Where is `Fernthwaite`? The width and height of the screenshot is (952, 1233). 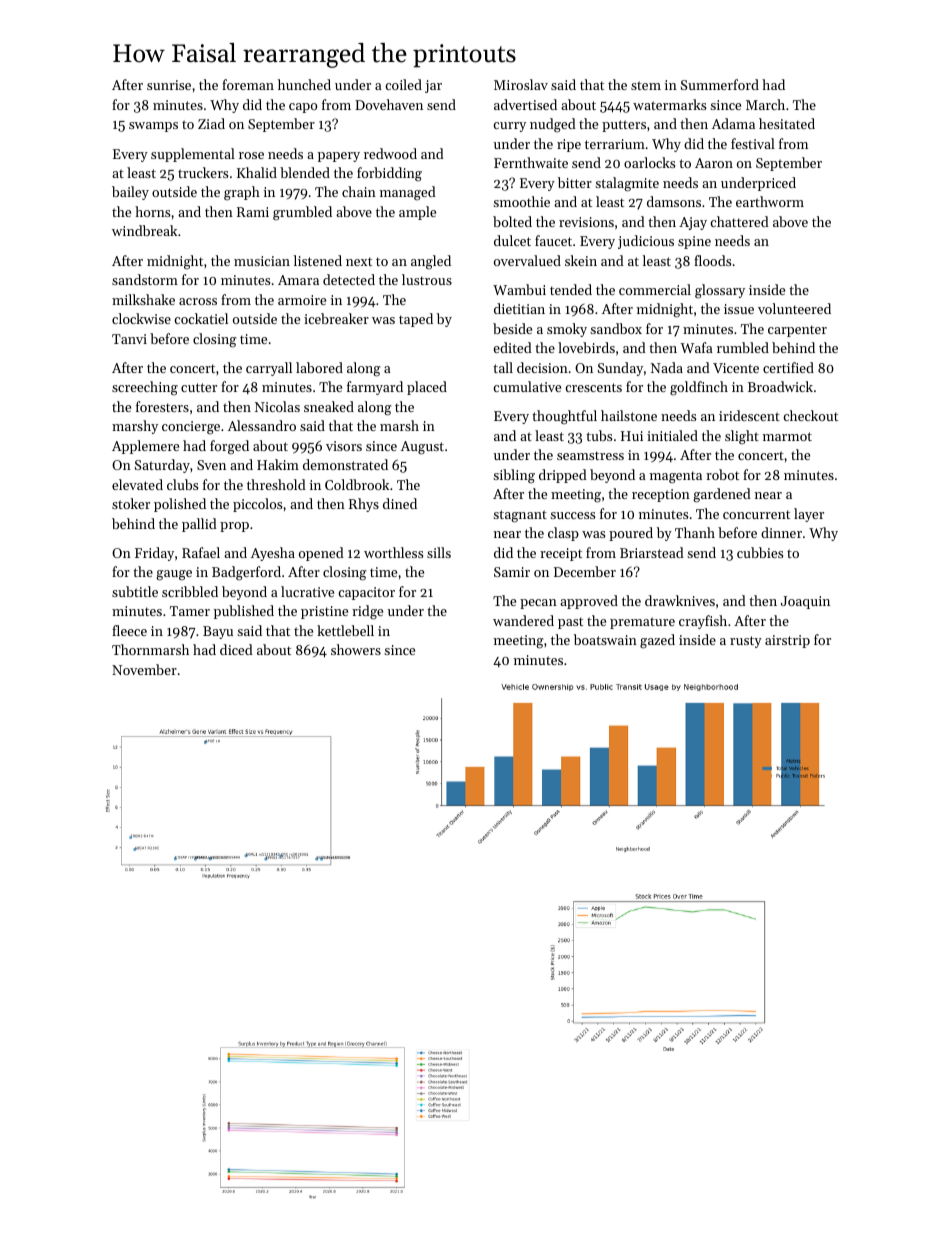 Fernthwaite is located at coordinates (531, 162).
